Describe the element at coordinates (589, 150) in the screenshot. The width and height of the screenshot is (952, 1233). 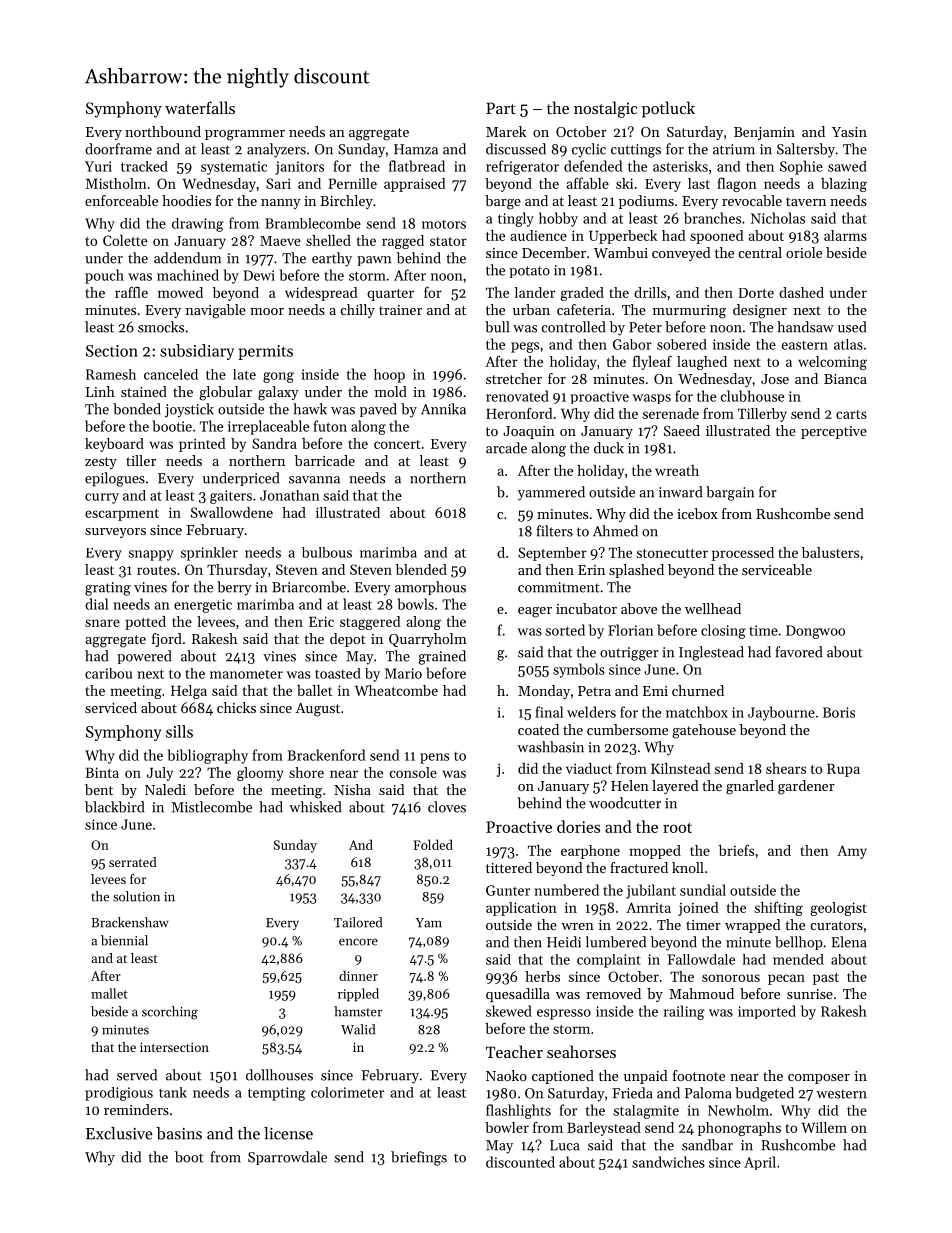
I see `cyclic` at that location.
